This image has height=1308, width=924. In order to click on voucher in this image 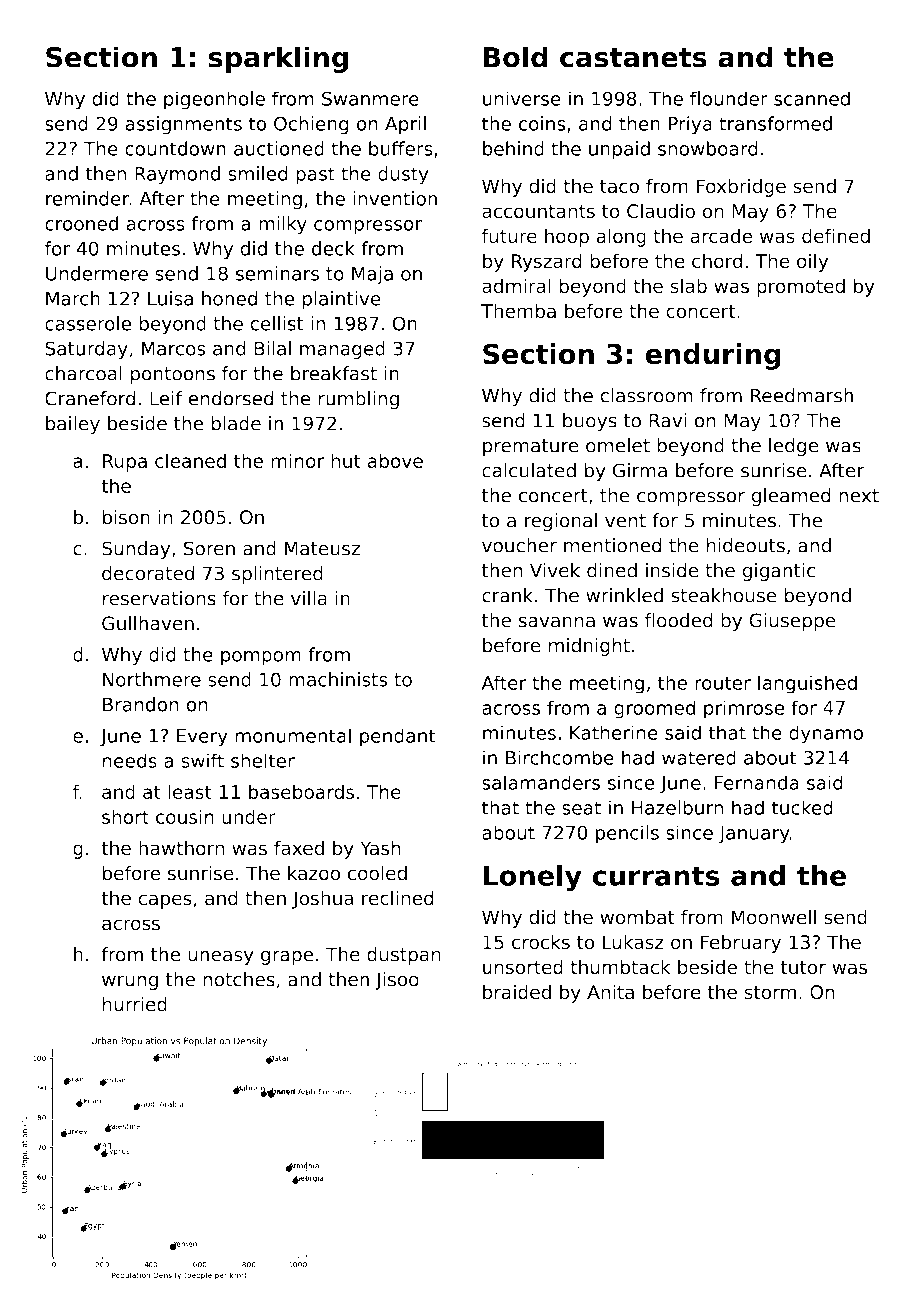, I will do `click(519, 545)`.
